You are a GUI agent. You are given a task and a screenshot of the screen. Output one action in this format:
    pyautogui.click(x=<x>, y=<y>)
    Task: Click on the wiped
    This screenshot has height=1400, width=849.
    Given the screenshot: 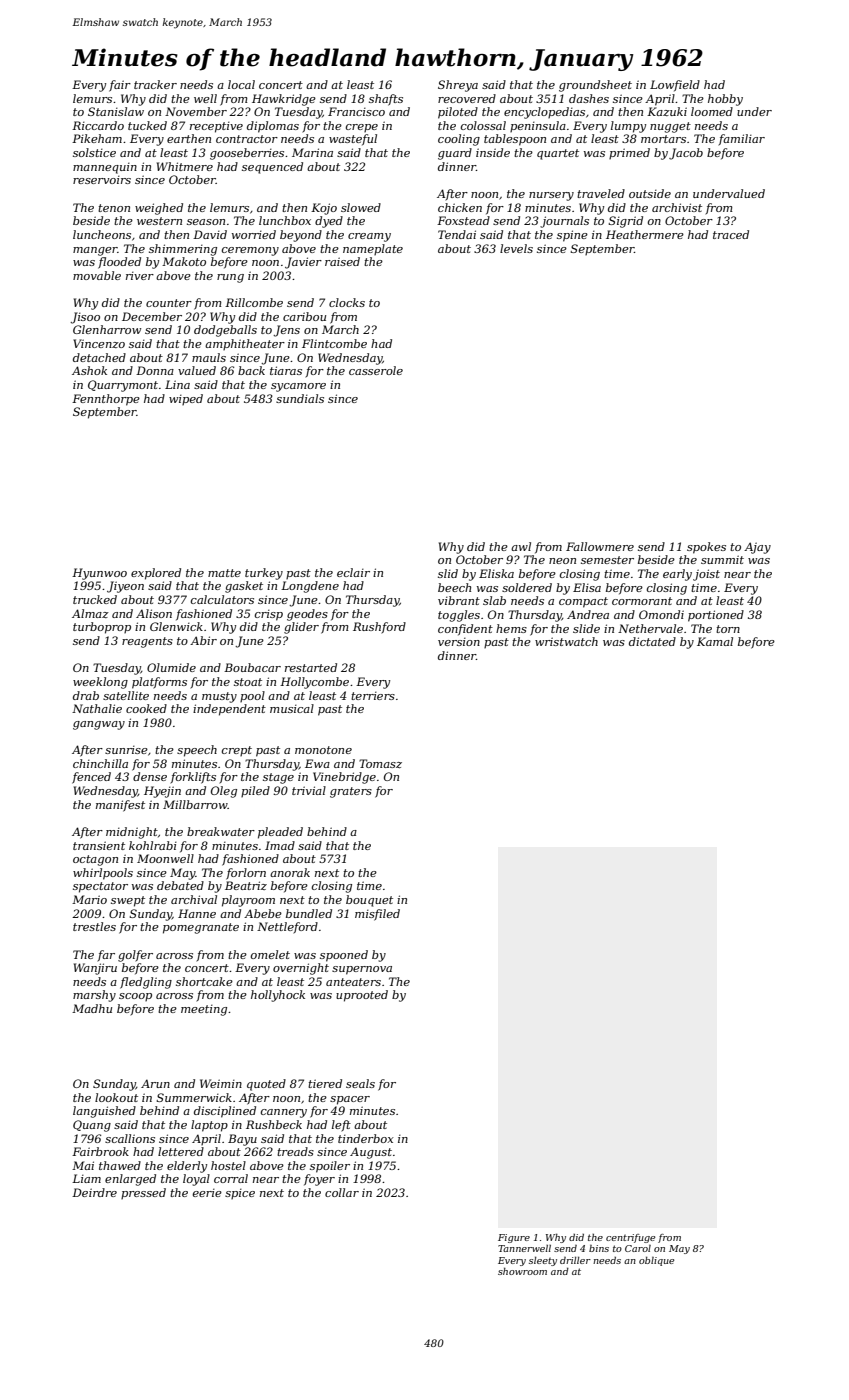 What is the action you would take?
    pyautogui.click(x=186, y=399)
